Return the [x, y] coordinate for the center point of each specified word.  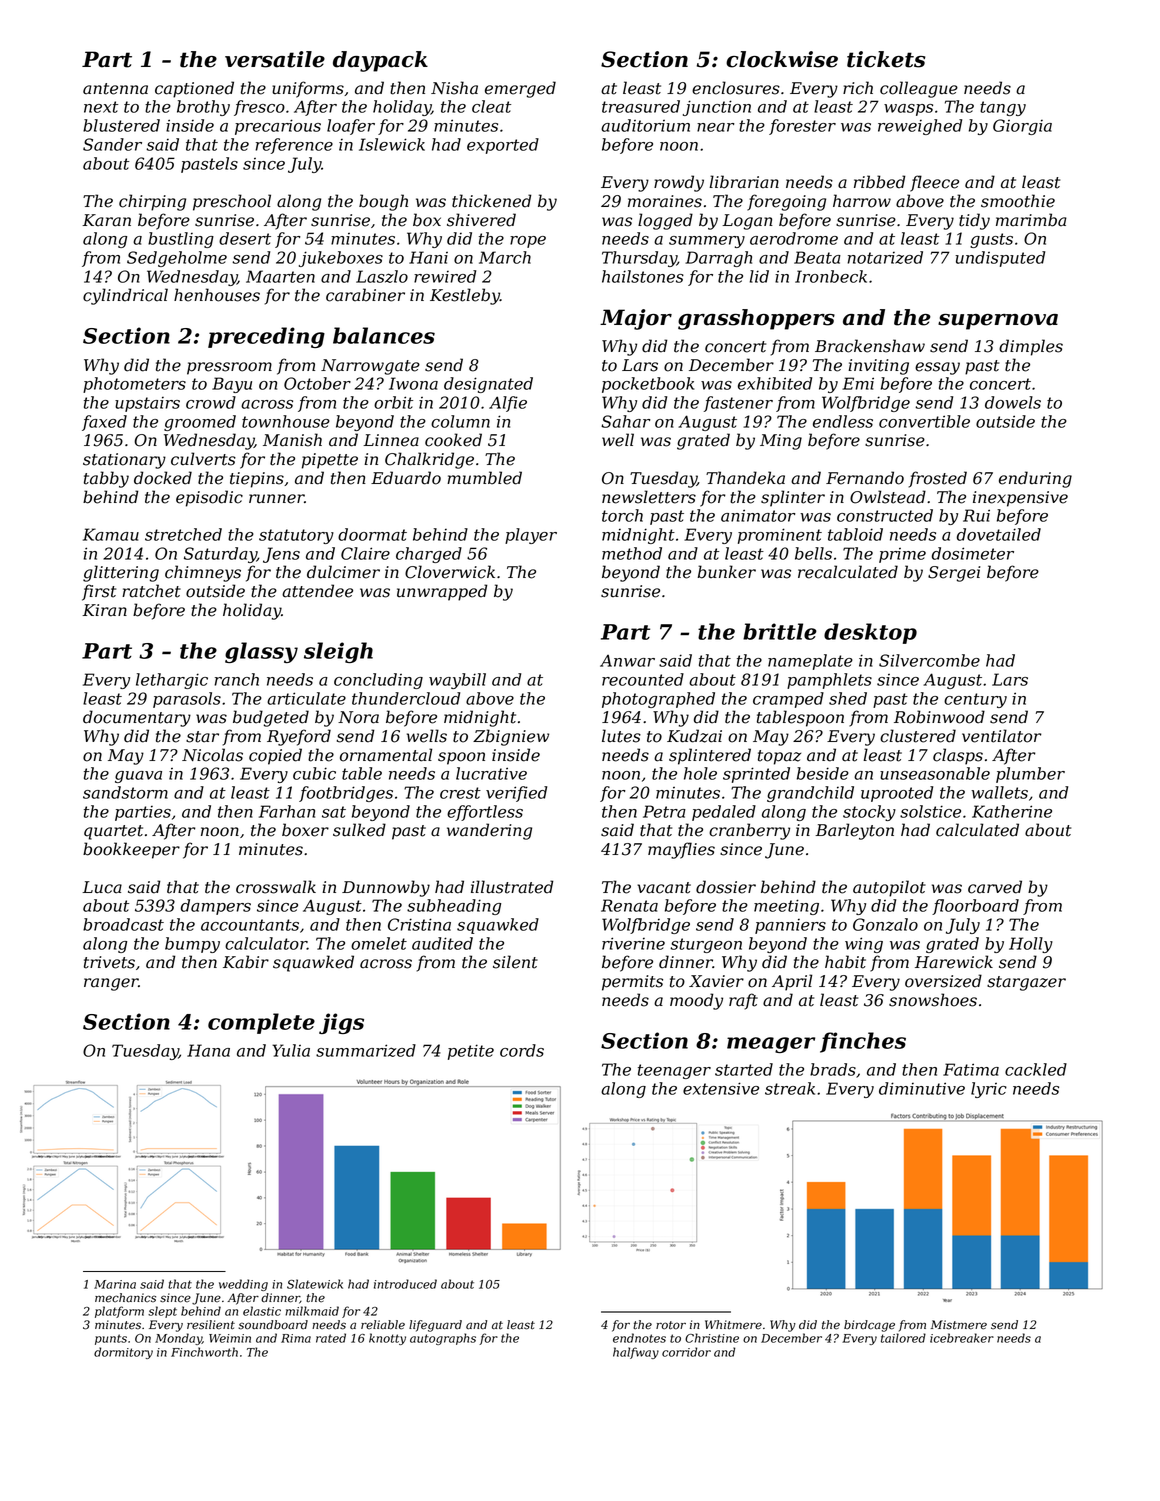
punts [111, 1339]
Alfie [508, 404]
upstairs [147, 404]
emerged [520, 89]
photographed [658, 700]
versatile [275, 59]
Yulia [291, 1050]
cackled [1036, 1069]
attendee [317, 591]
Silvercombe [929, 660]
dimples [1031, 347]
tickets [886, 59]
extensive [721, 1088]
